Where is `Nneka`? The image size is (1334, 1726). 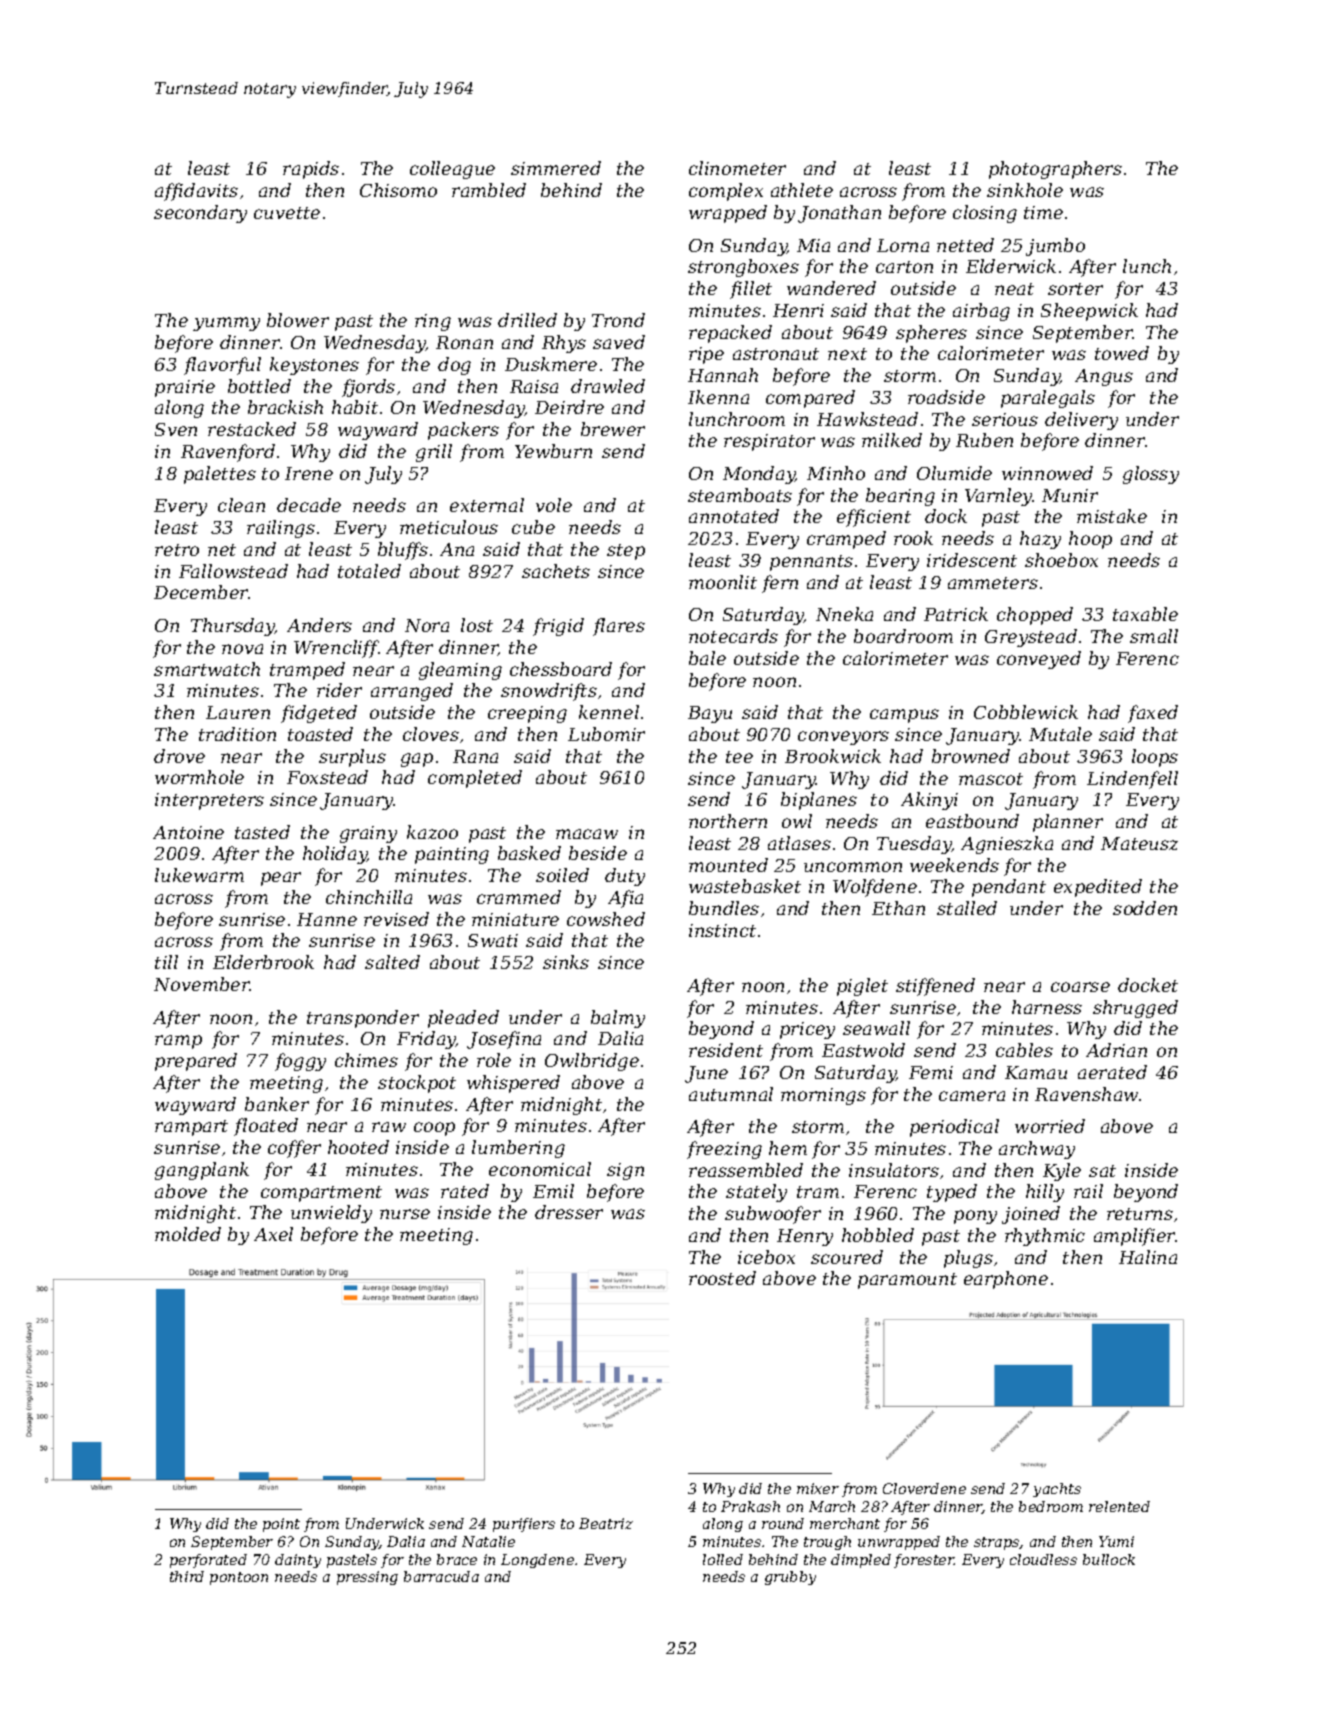
Nneka is located at coordinates (844, 614).
